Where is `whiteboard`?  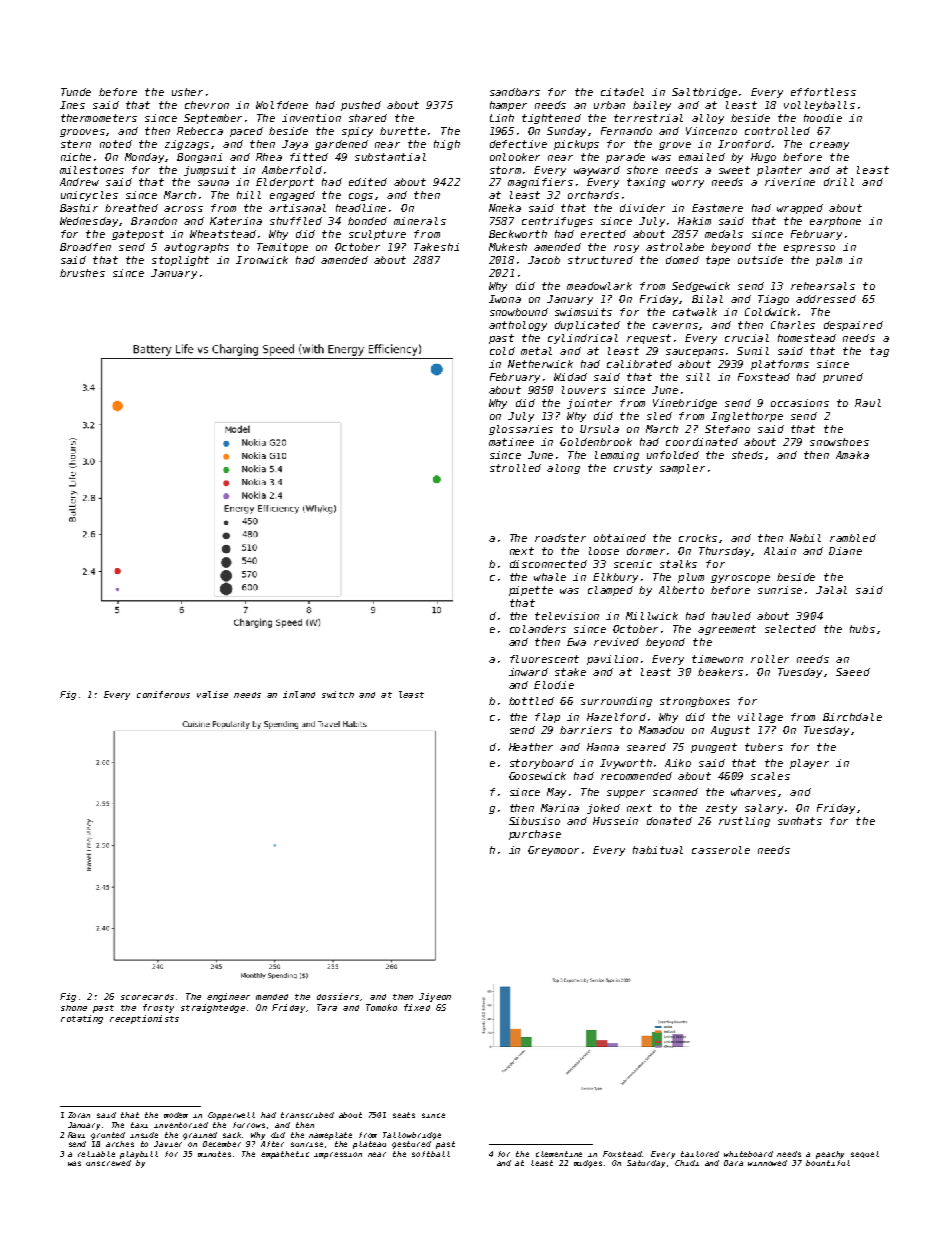
whiteboard is located at coordinates (748, 1154).
